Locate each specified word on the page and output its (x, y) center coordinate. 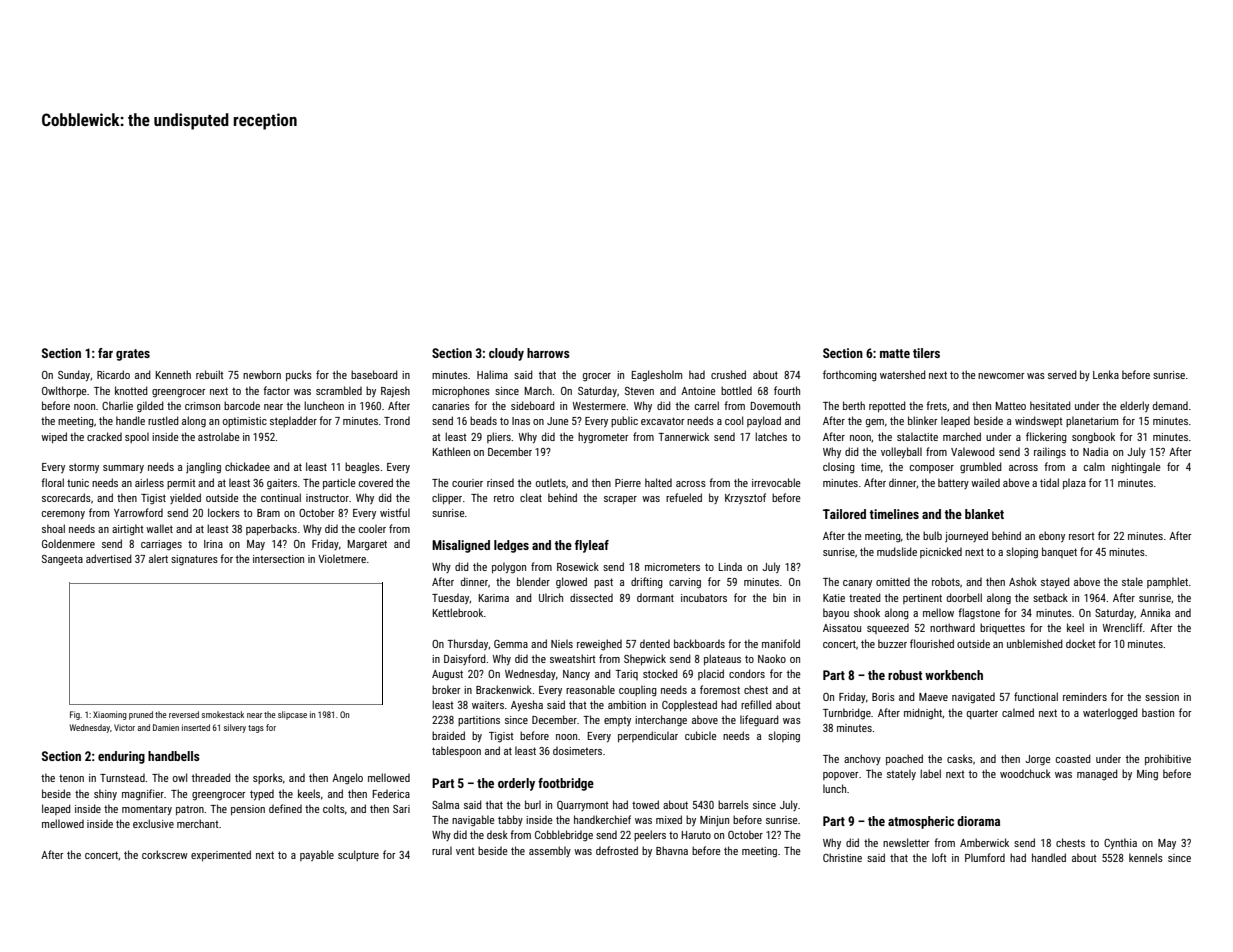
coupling (638, 690)
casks (960, 758)
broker (446, 689)
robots (946, 581)
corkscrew (165, 854)
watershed (903, 374)
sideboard (533, 405)
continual (281, 497)
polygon (509, 568)
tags (256, 729)
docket (1080, 643)
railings (1050, 452)
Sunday (74, 375)
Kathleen (451, 451)
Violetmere (342, 558)
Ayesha (527, 705)
